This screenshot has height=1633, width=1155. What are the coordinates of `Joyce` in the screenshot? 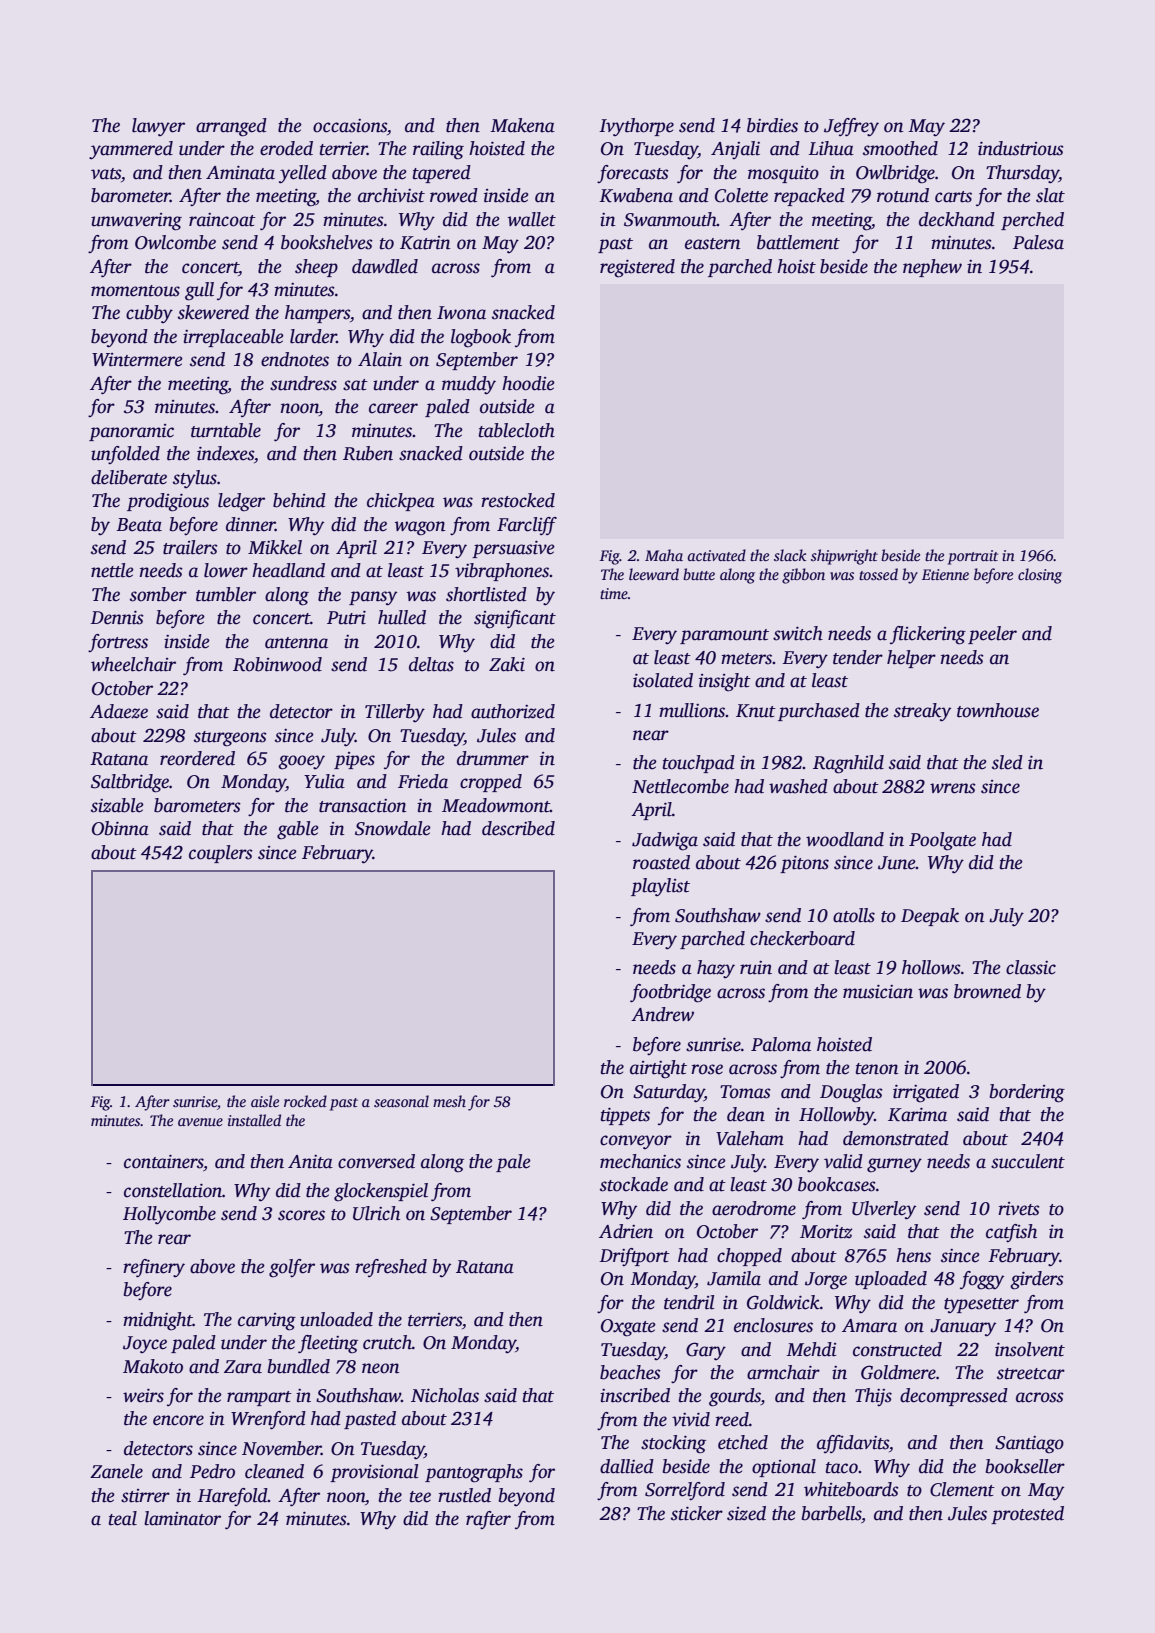 It's located at (145, 1344).
